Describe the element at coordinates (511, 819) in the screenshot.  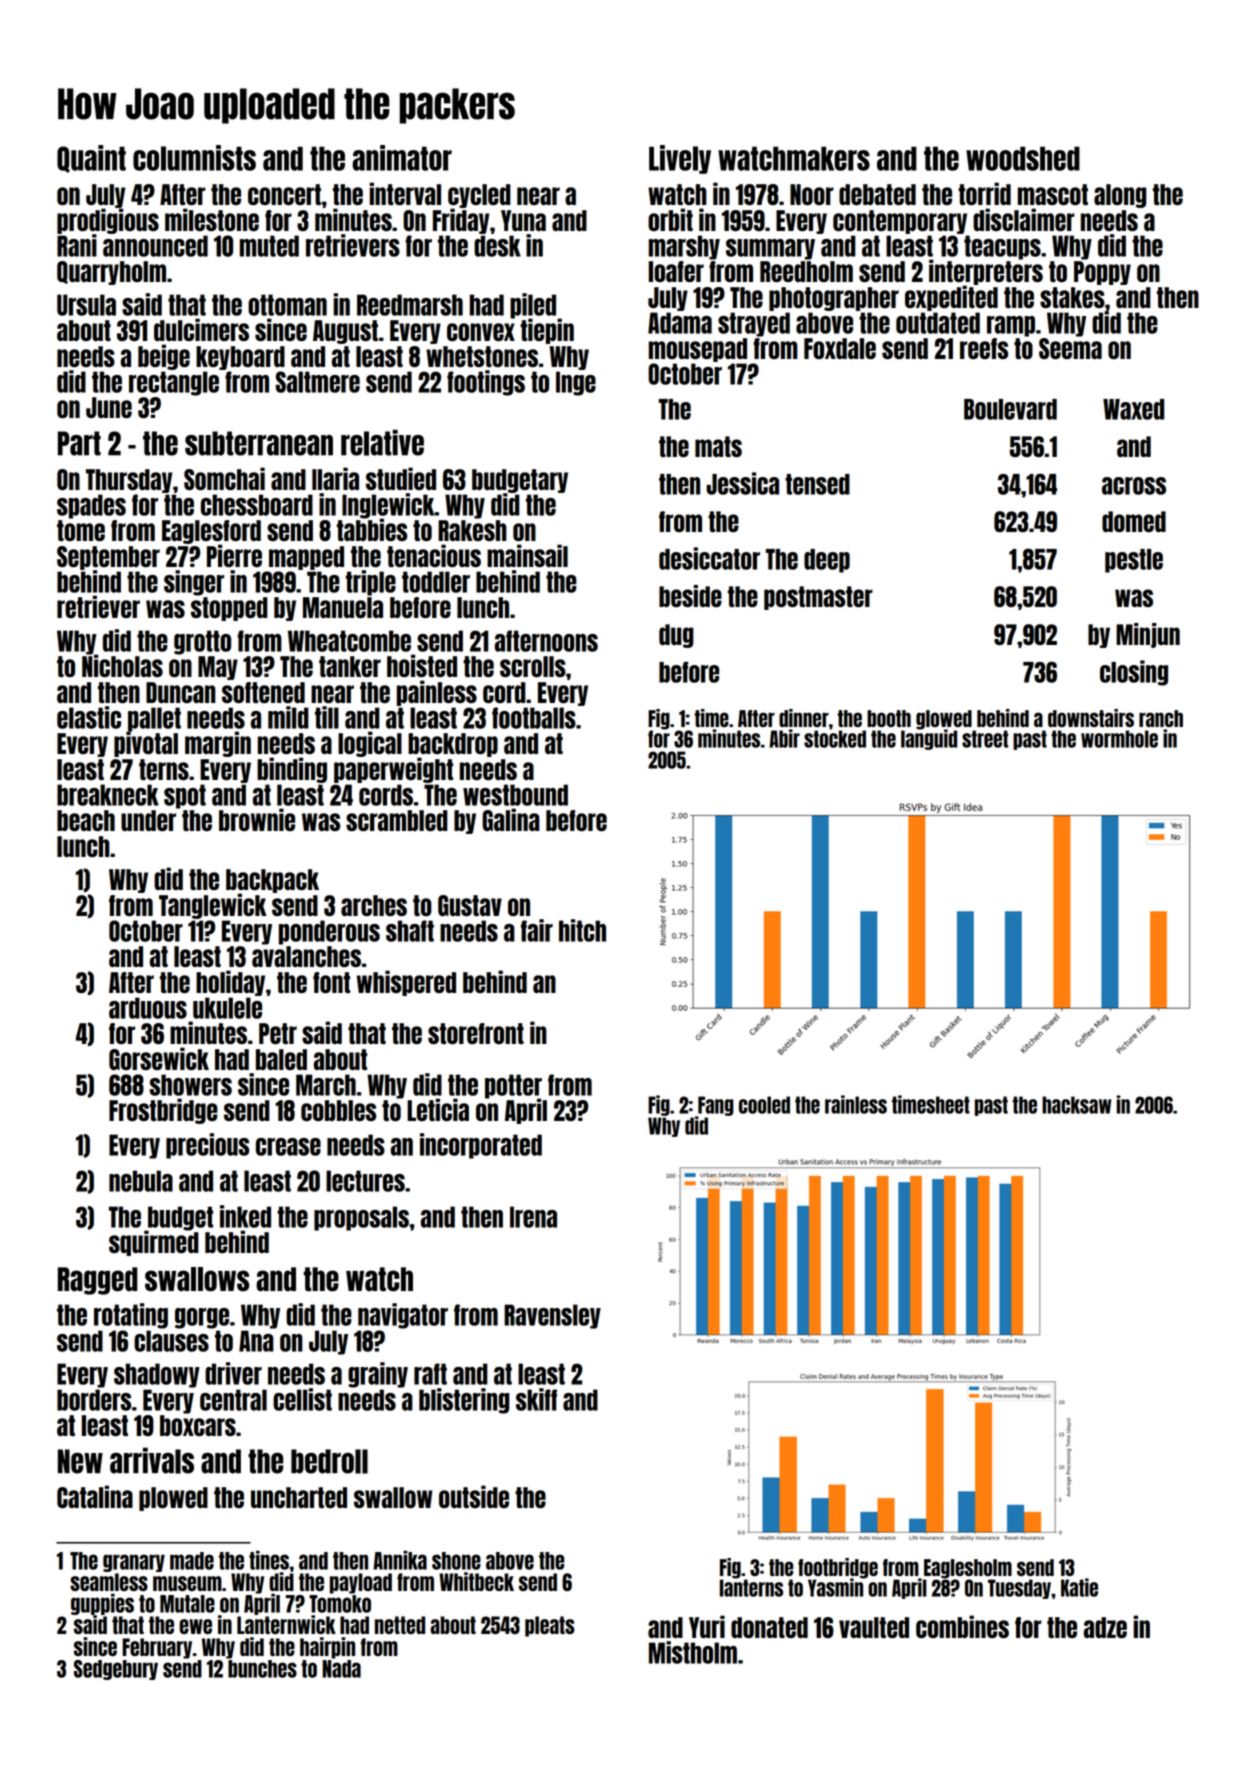
I see `Galina` at that location.
